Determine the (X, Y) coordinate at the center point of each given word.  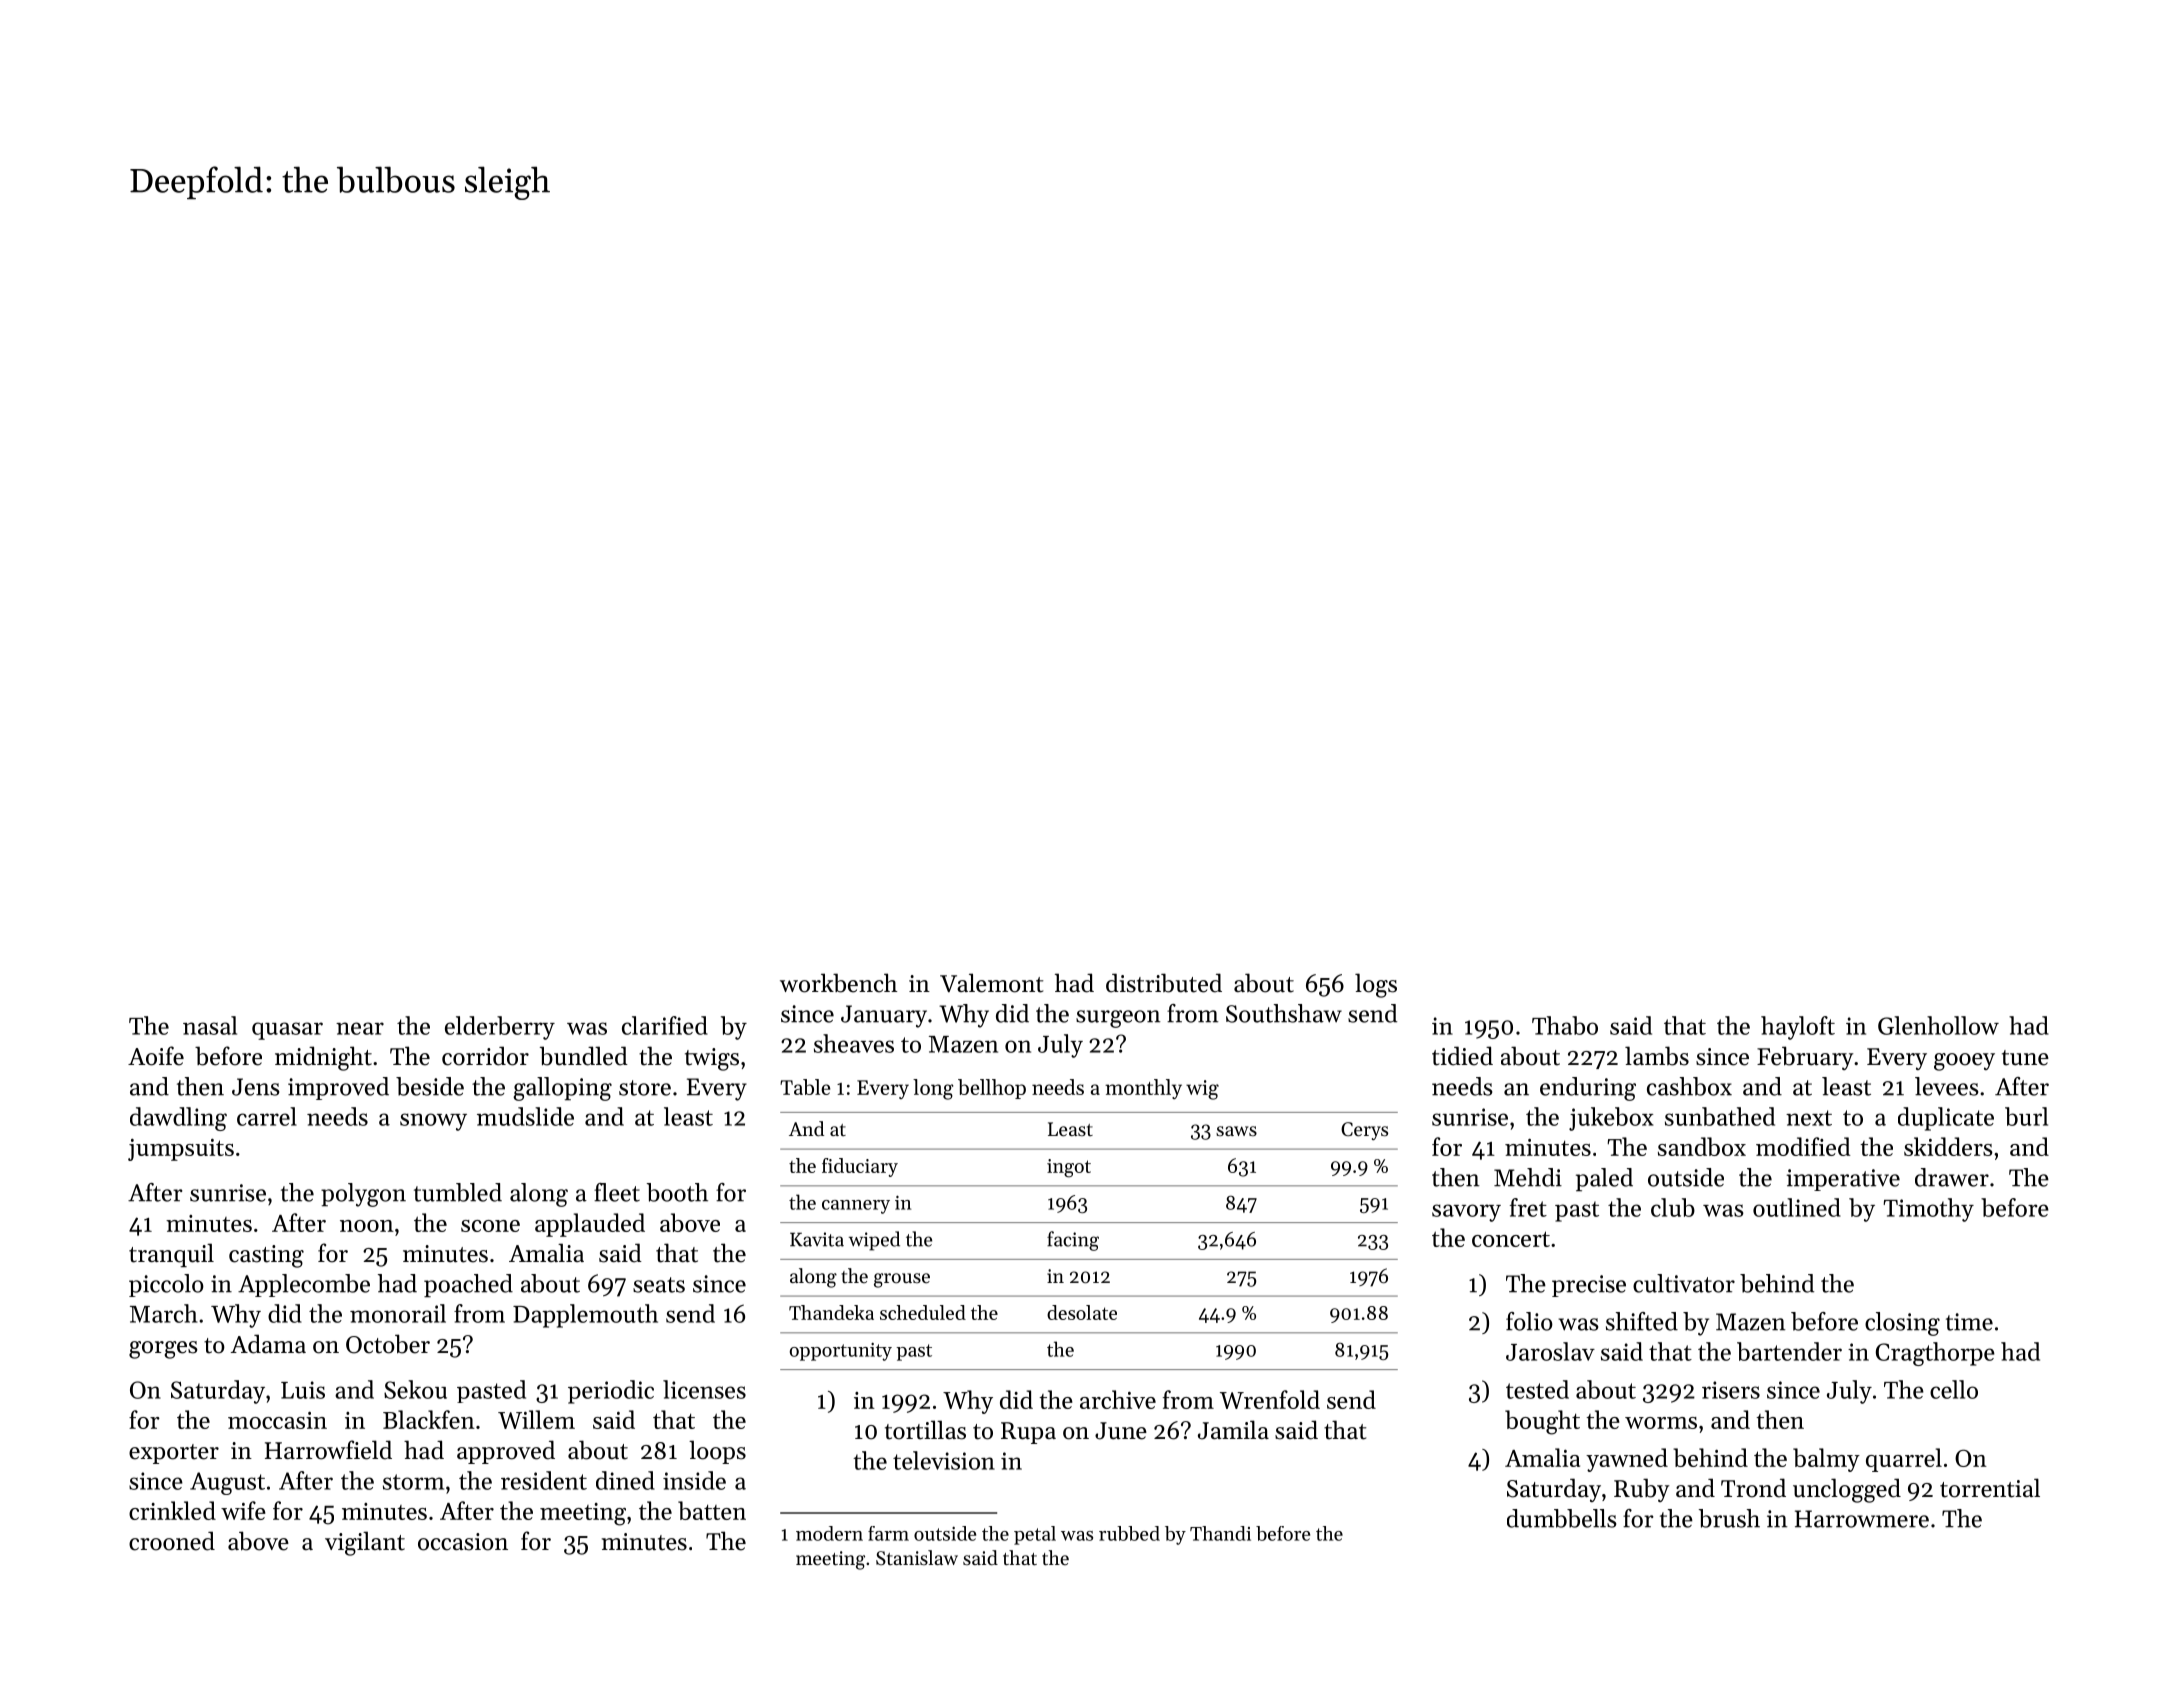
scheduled (923, 1312)
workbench (838, 983)
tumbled (458, 1192)
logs (1376, 985)
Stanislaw (917, 1558)
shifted (1642, 1321)
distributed (1164, 983)
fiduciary (860, 1167)
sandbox (1702, 1146)
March (164, 1313)
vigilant (365, 1543)
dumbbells (1561, 1518)
